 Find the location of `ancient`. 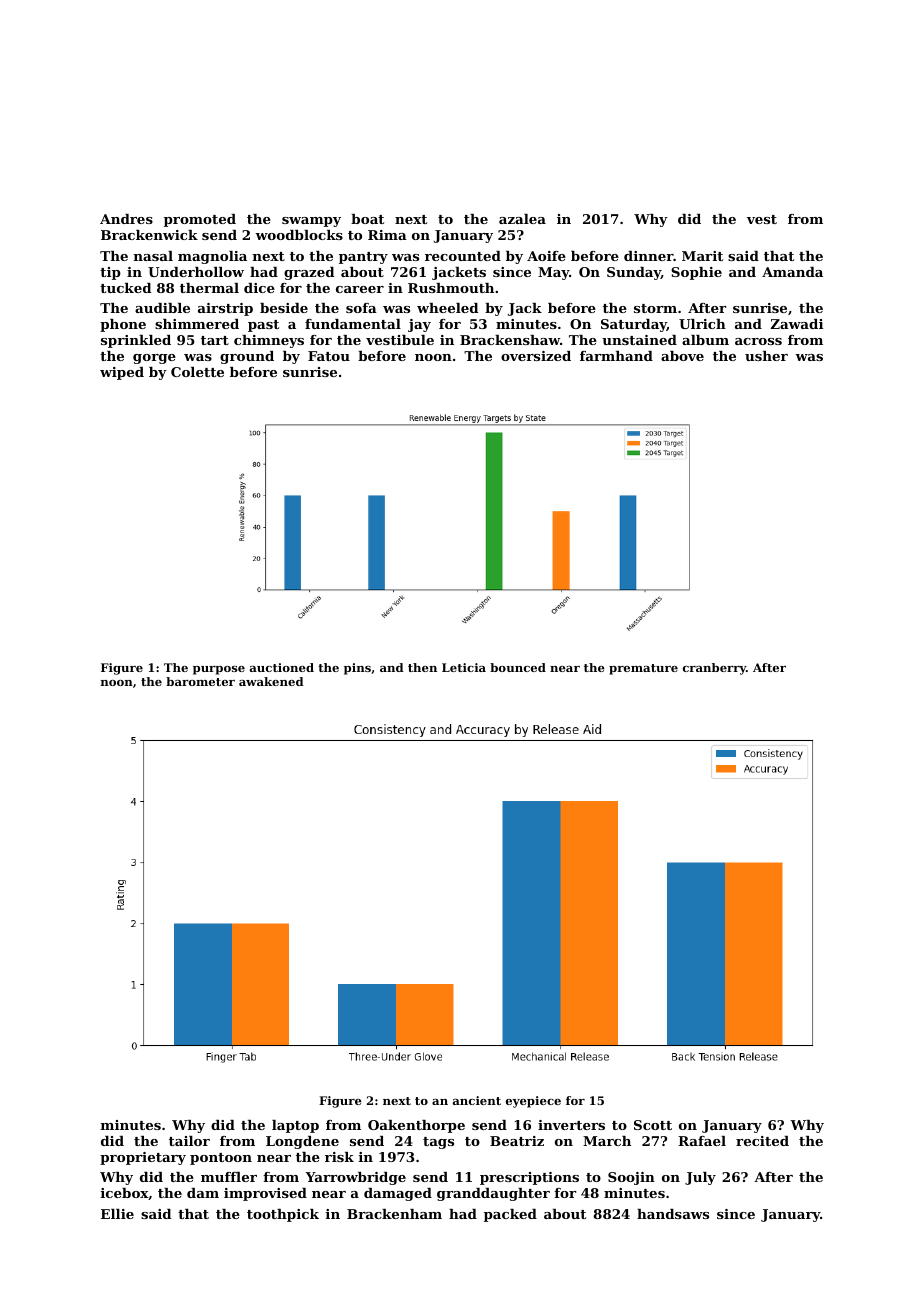

ancient is located at coordinates (477, 1100).
